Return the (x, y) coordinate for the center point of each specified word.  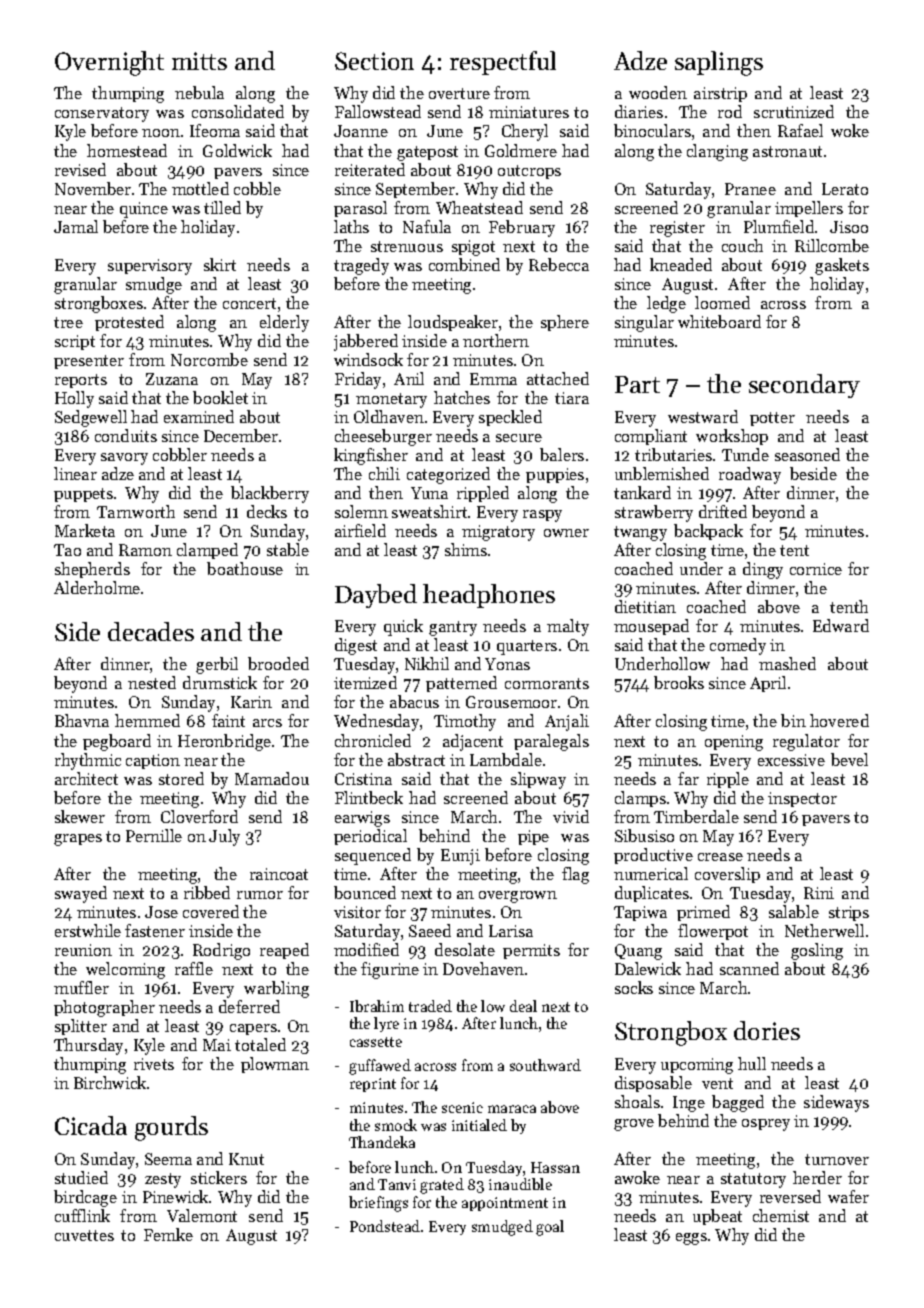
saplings (719, 63)
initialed (479, 1125)
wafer (848, 1196)
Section (374, 61)
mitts (199, 61)
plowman (275, 1065)
